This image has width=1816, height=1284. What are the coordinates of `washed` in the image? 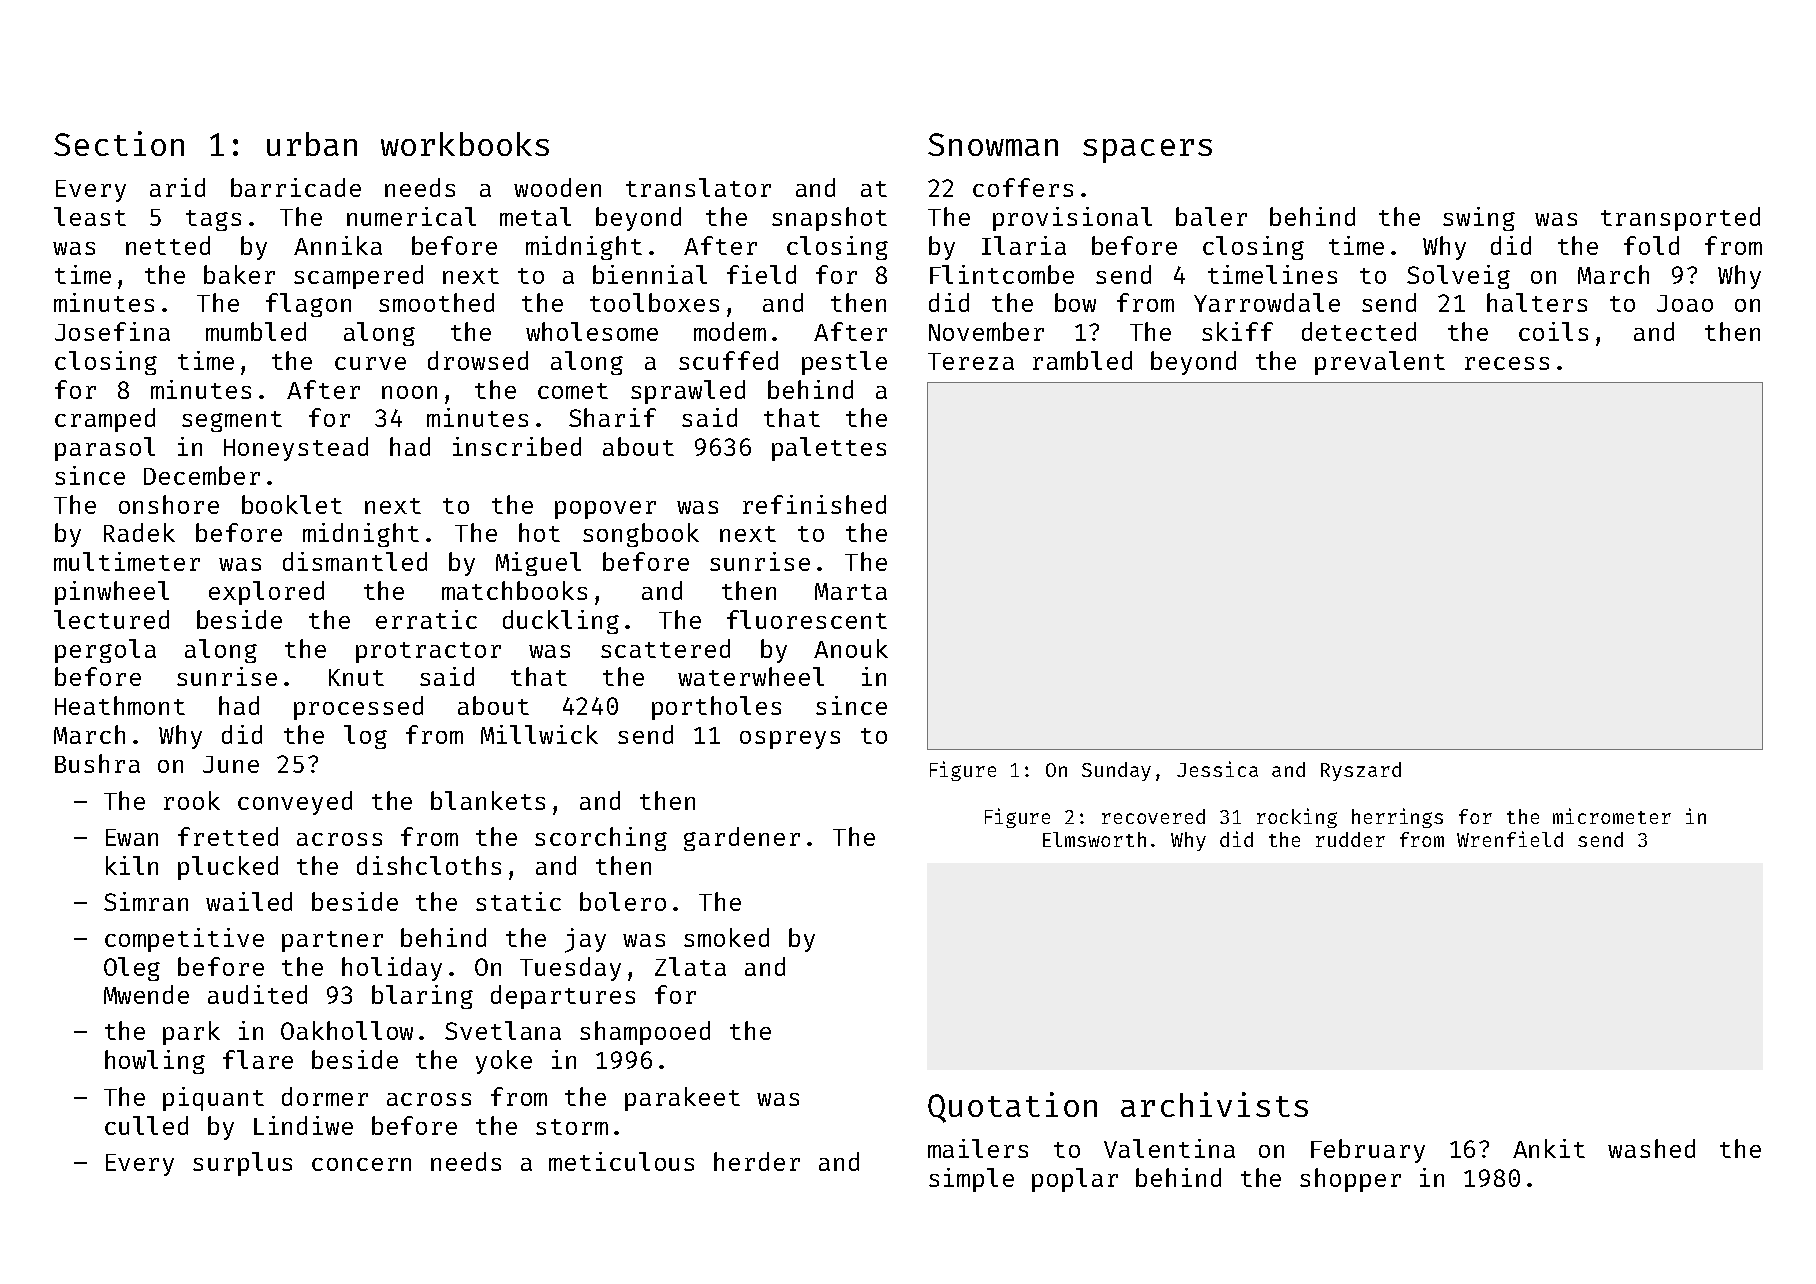 It's located at (1651, 1148).
